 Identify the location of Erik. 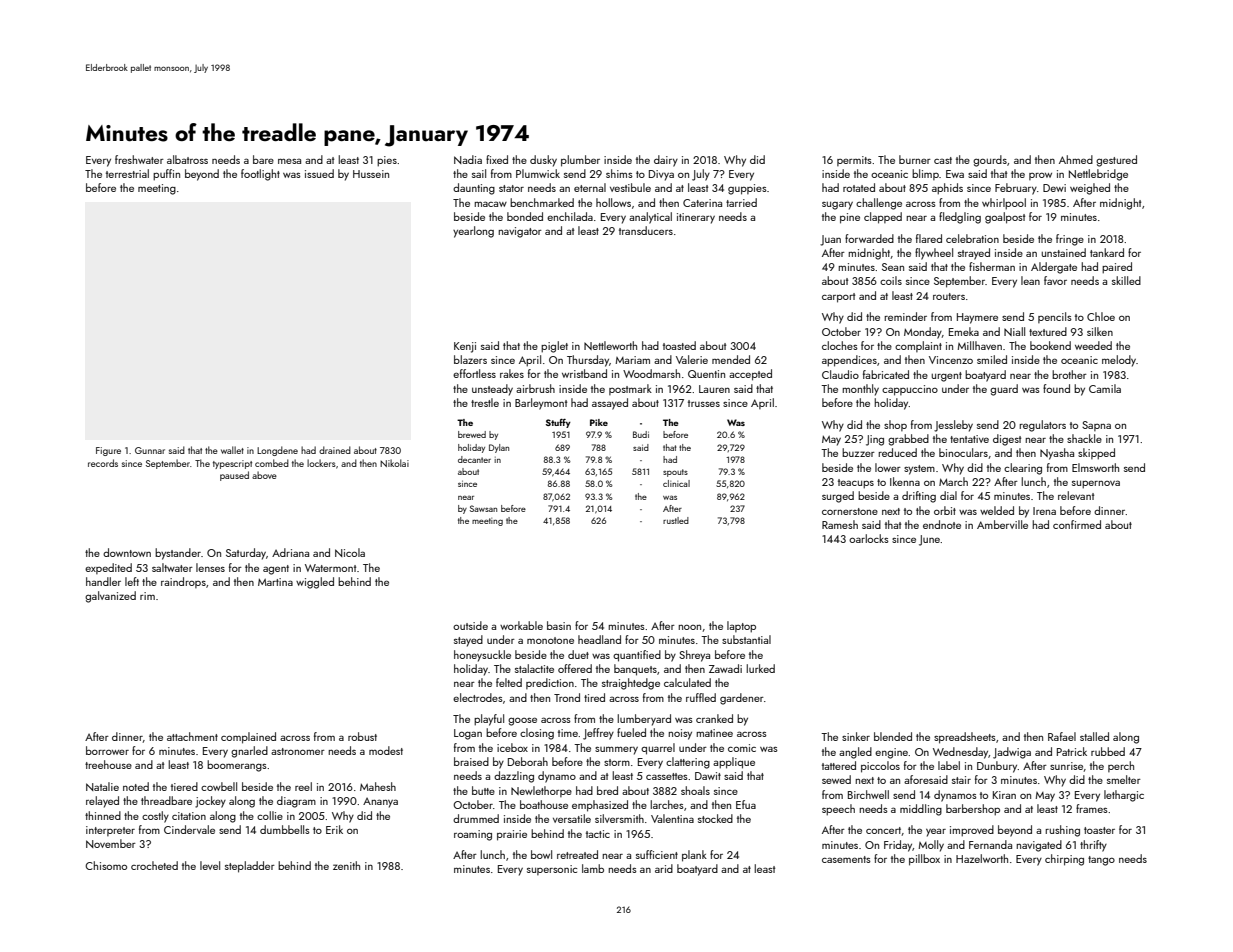
(334, 829).
